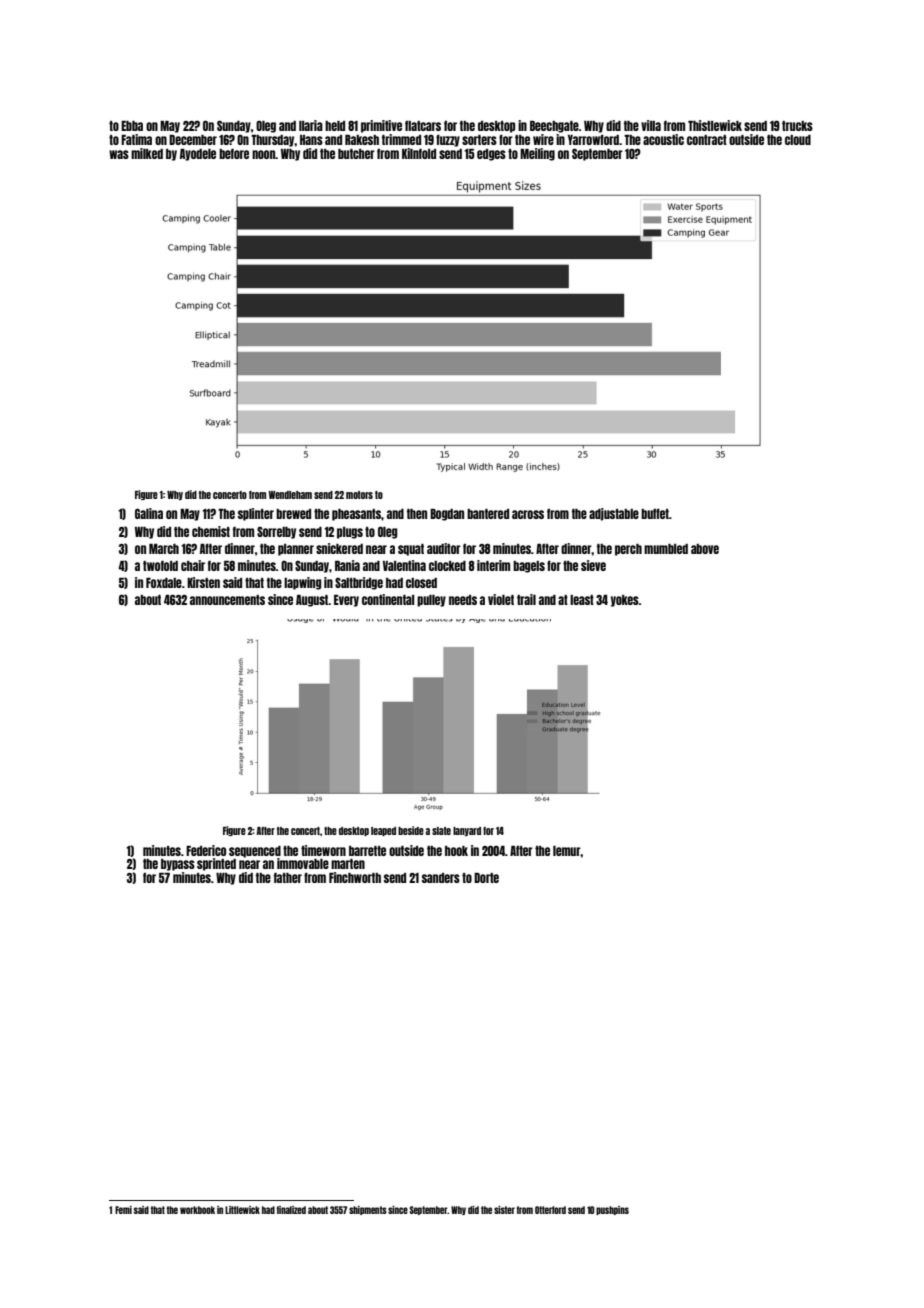 This screenshot has width=924, height=1308. What do you see at coordinates (383, 831) in the screenshot?
I see `leaped` at bounding box center [383, 831].
